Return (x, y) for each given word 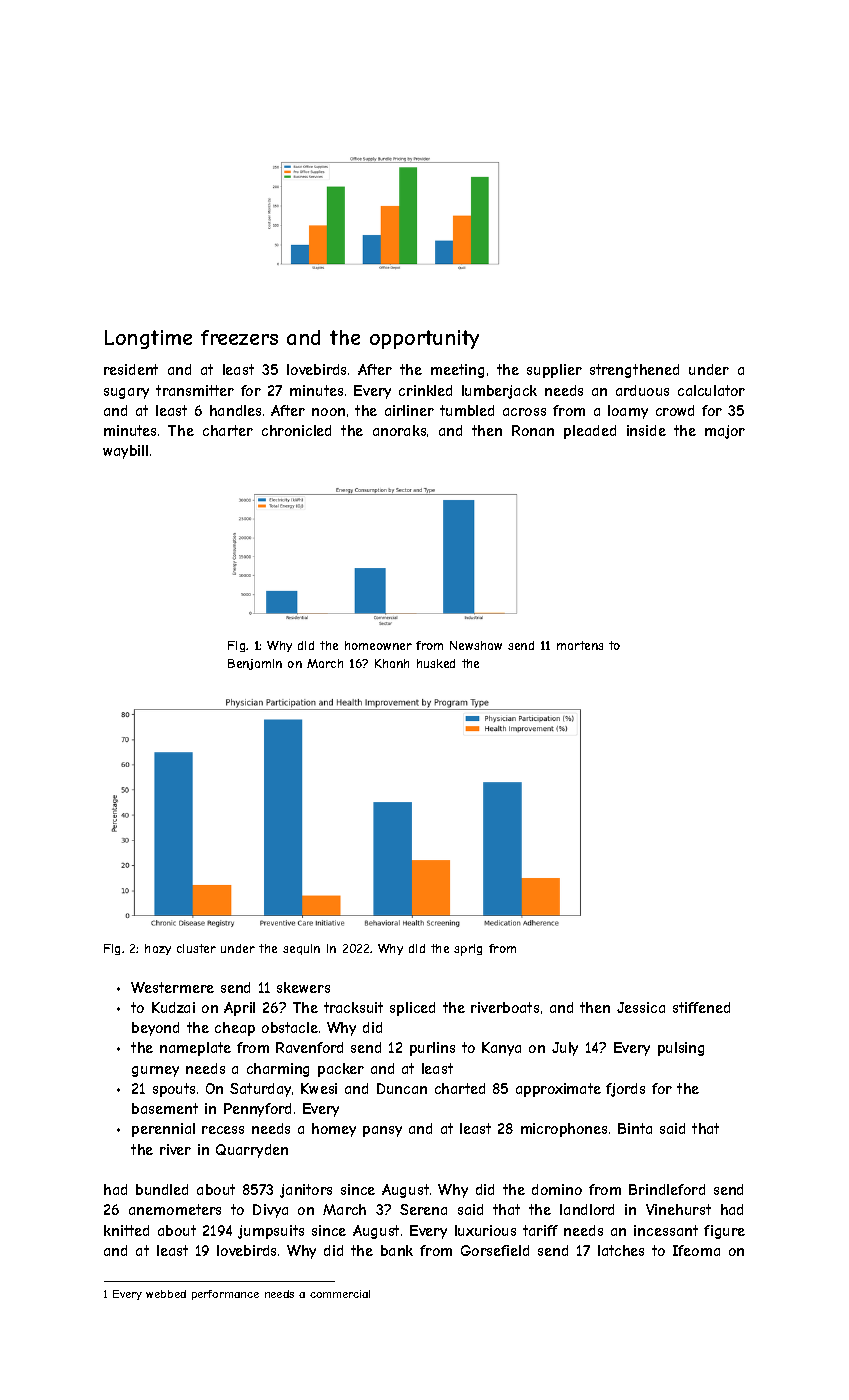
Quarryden (252, 1151)
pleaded (590, 432)
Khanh (392, 663)
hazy (158, 949)
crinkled (425, 390)
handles (235, 410)
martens (580, 645)
